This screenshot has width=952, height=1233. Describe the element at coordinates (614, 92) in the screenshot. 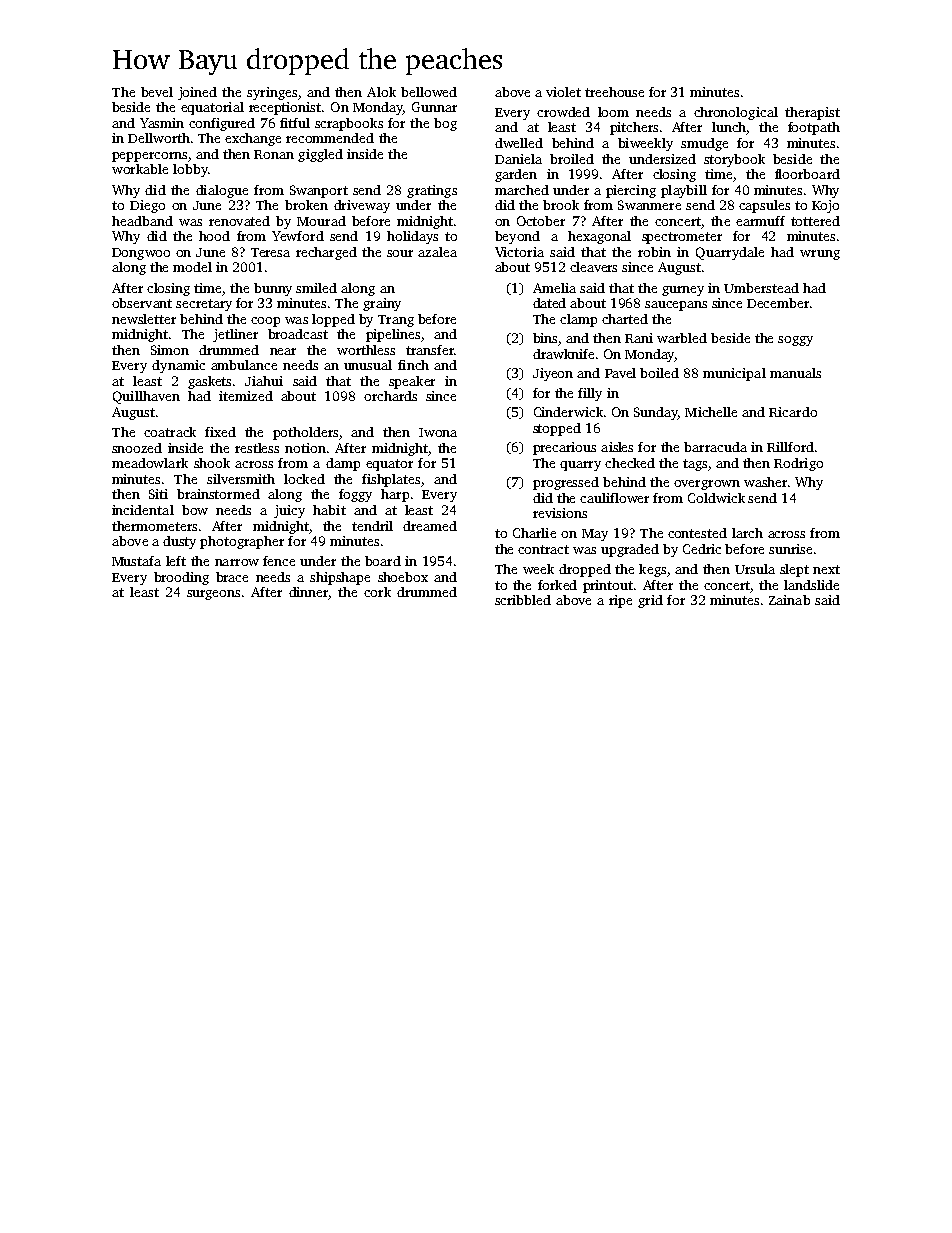

I see `treehouse` at that location.
